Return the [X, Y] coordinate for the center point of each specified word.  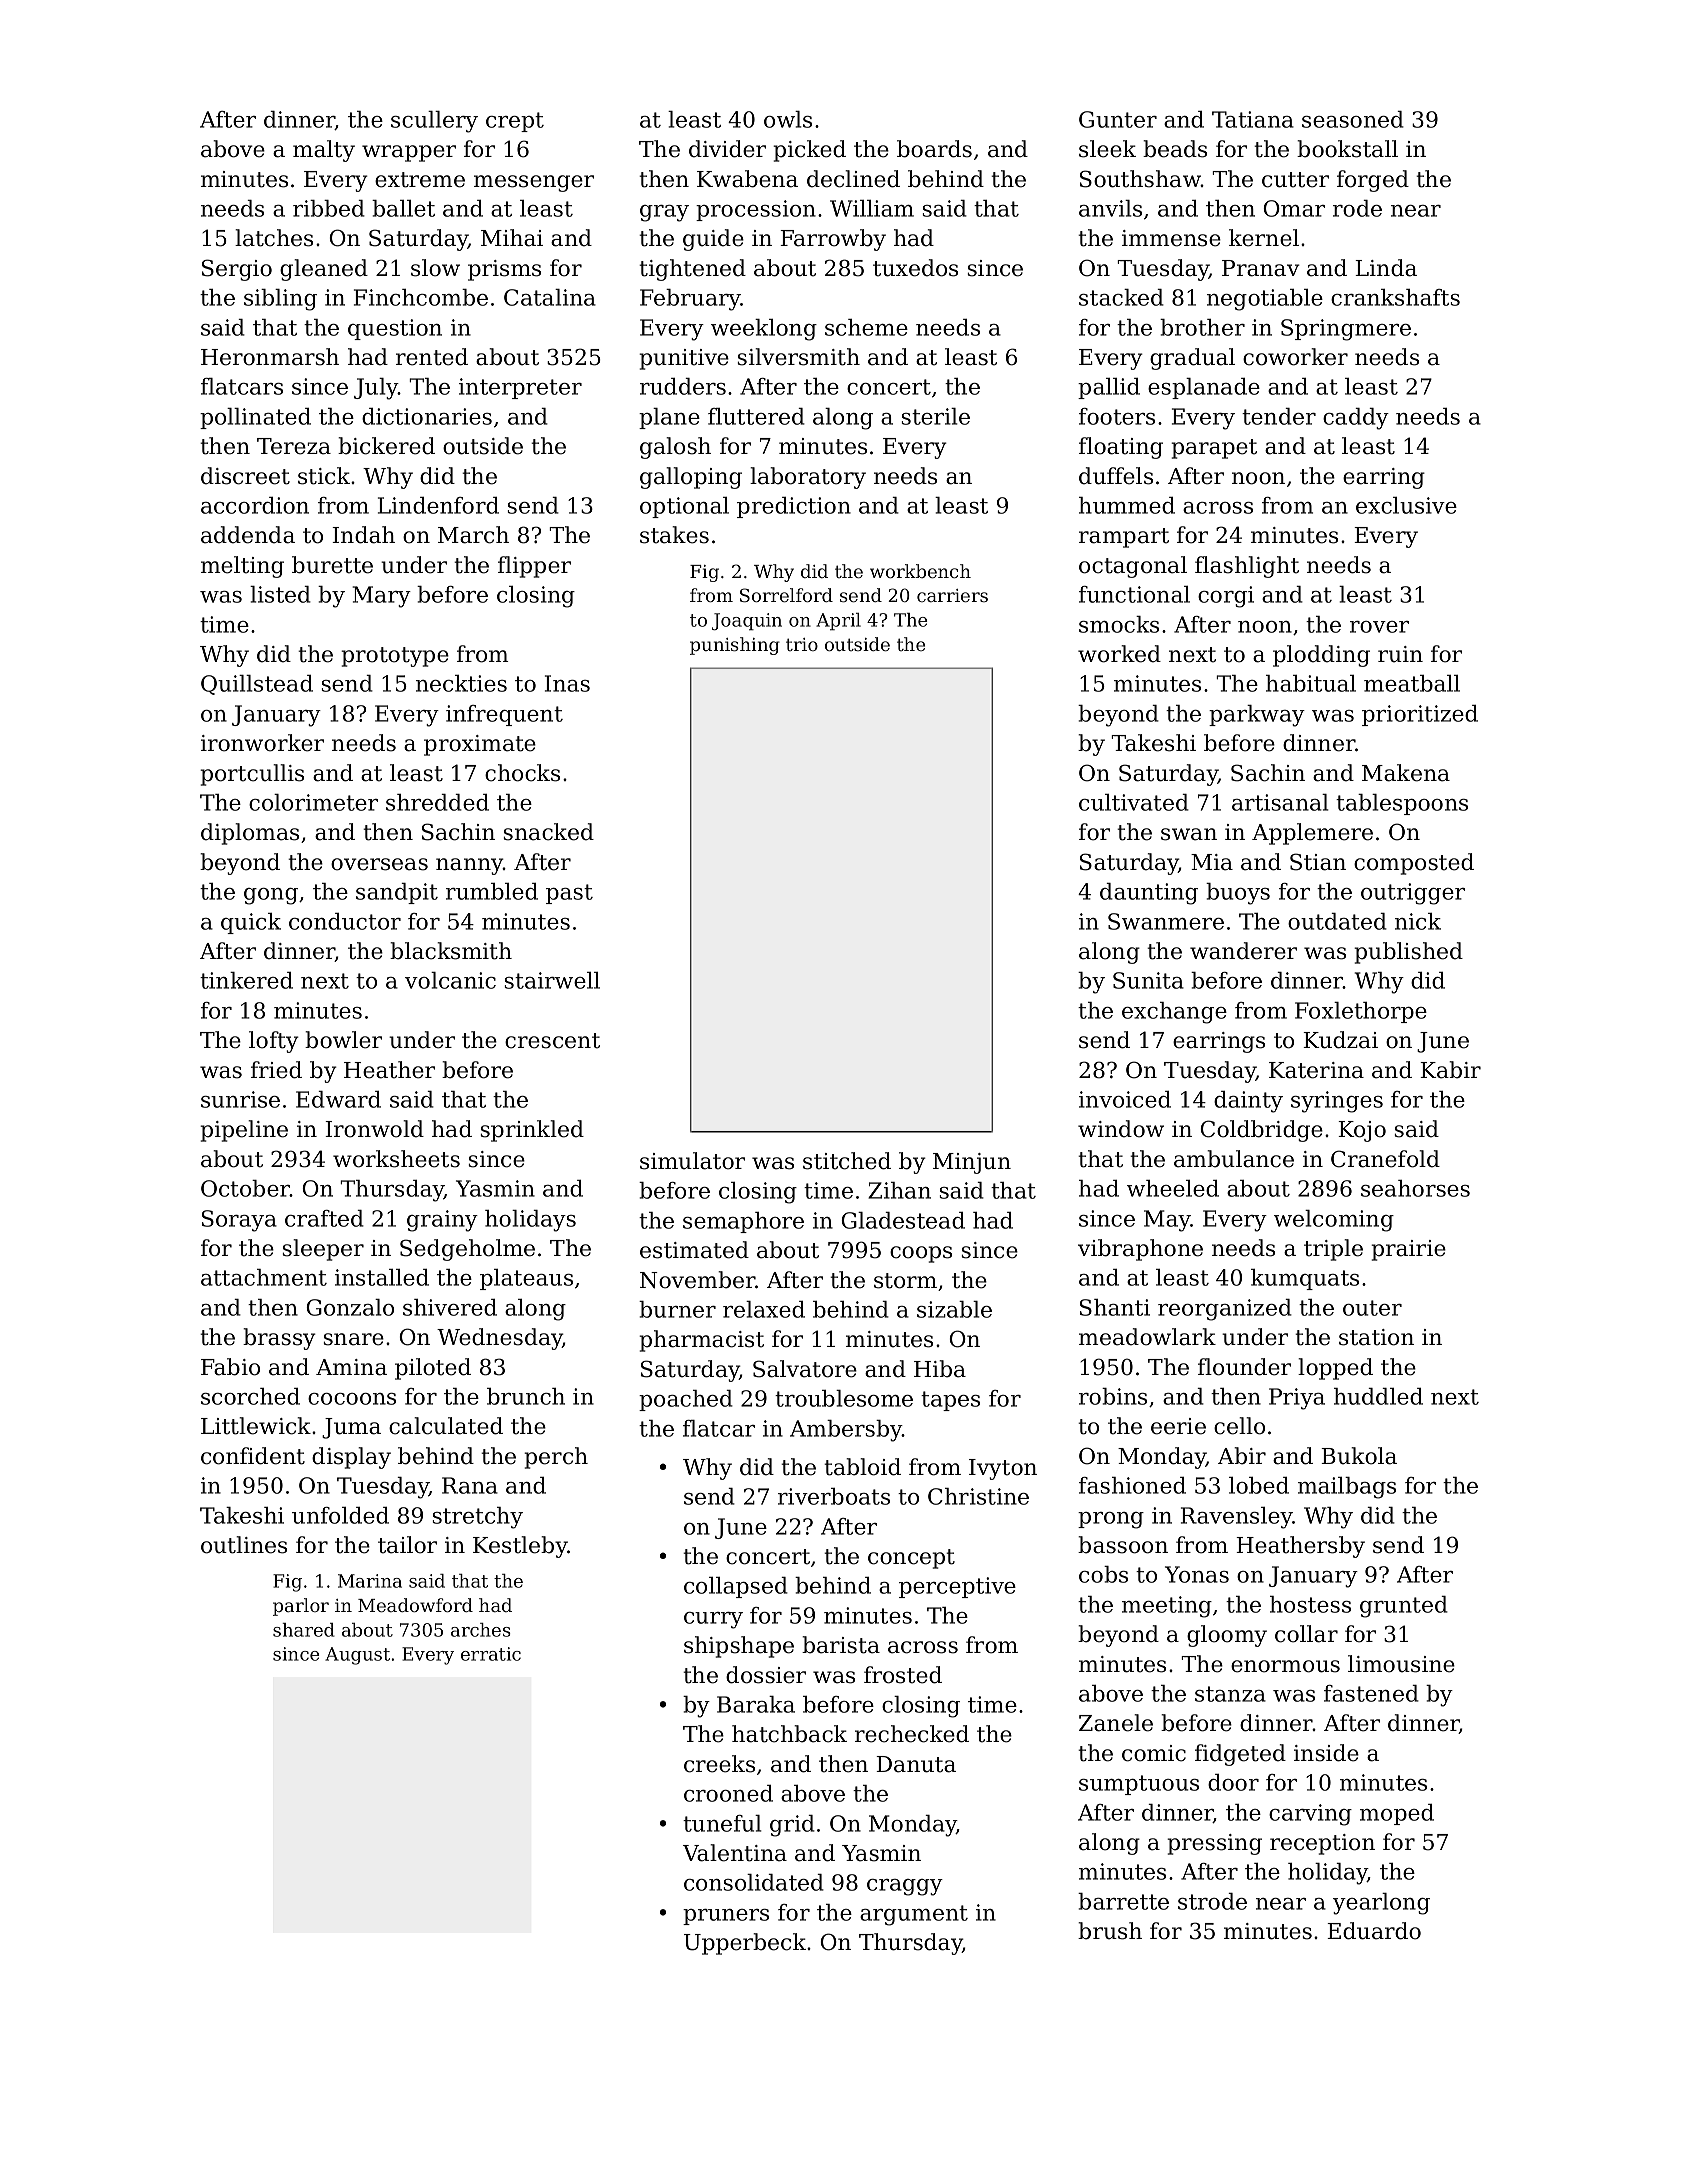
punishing [735, 646]
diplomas [250, 834]
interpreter [520, 388]
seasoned [1353, 119]
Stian [1318, 862]
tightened [692, 270]
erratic [491, 1654]
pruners [726, 1917]
